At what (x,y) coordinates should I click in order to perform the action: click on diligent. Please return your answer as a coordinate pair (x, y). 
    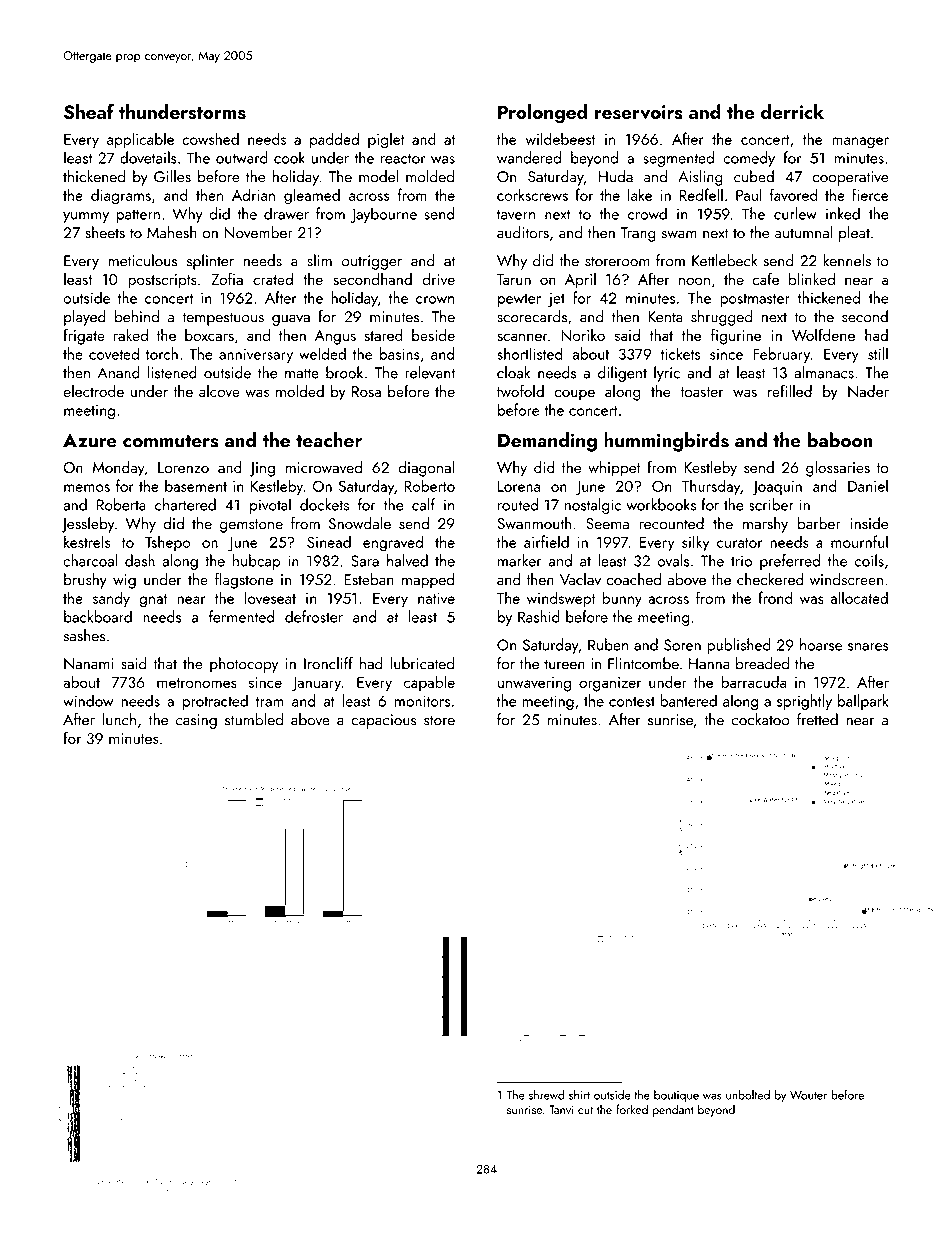
    Looking at the image, I should click on (622, 374).
